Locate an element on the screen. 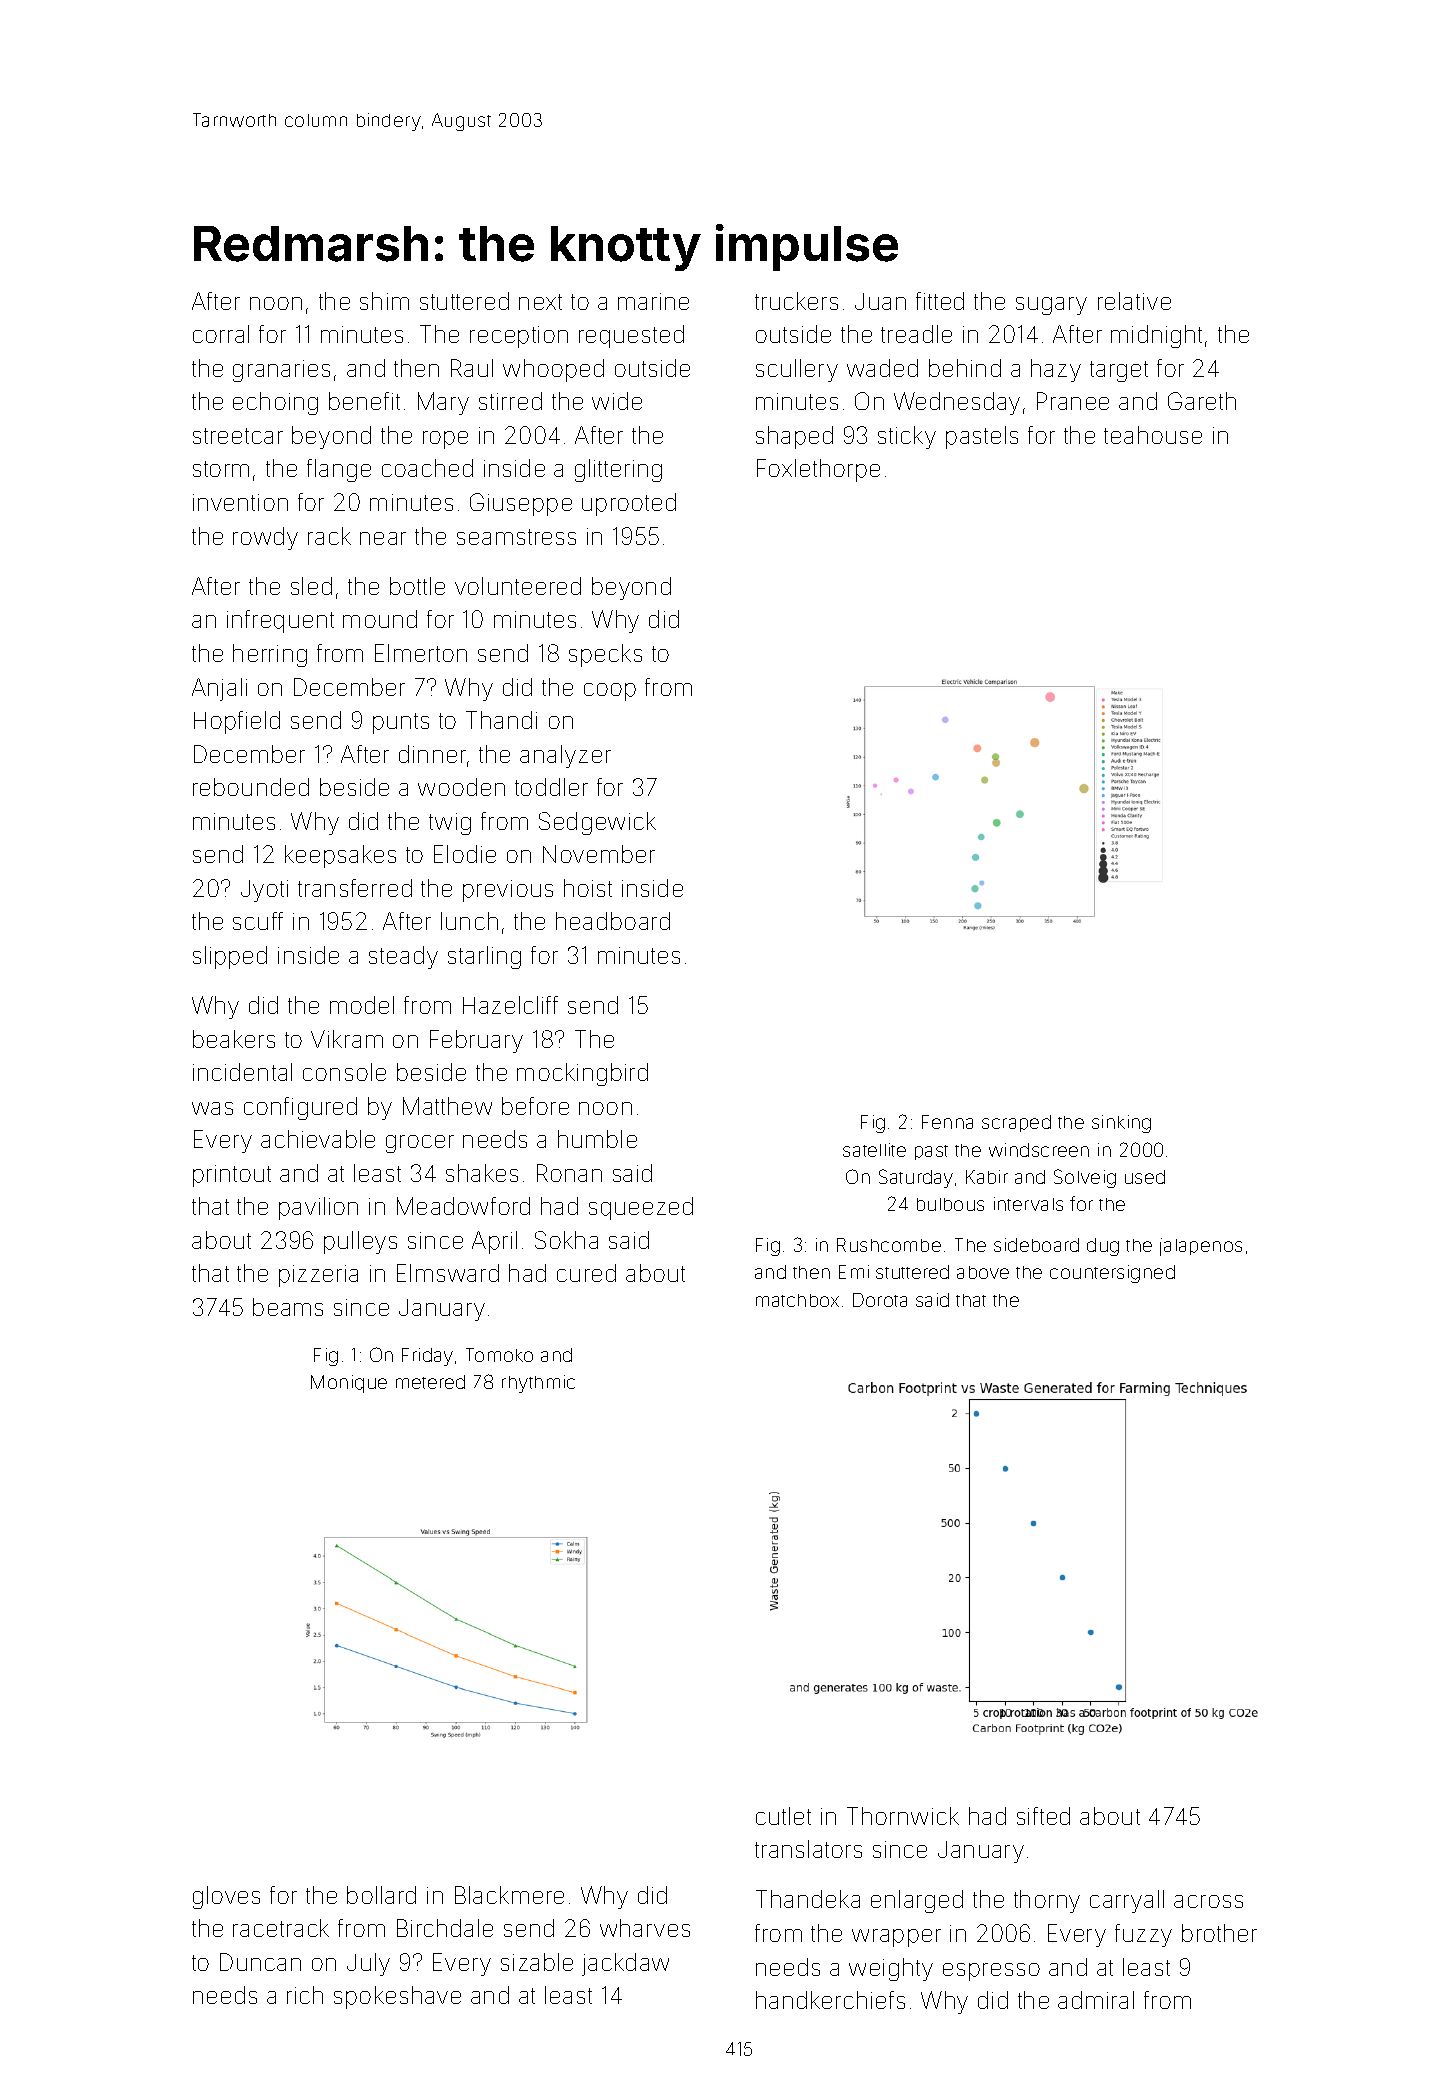 This screenshot has width=1450, height=2100. storm is located at coordinates (221, 469).
